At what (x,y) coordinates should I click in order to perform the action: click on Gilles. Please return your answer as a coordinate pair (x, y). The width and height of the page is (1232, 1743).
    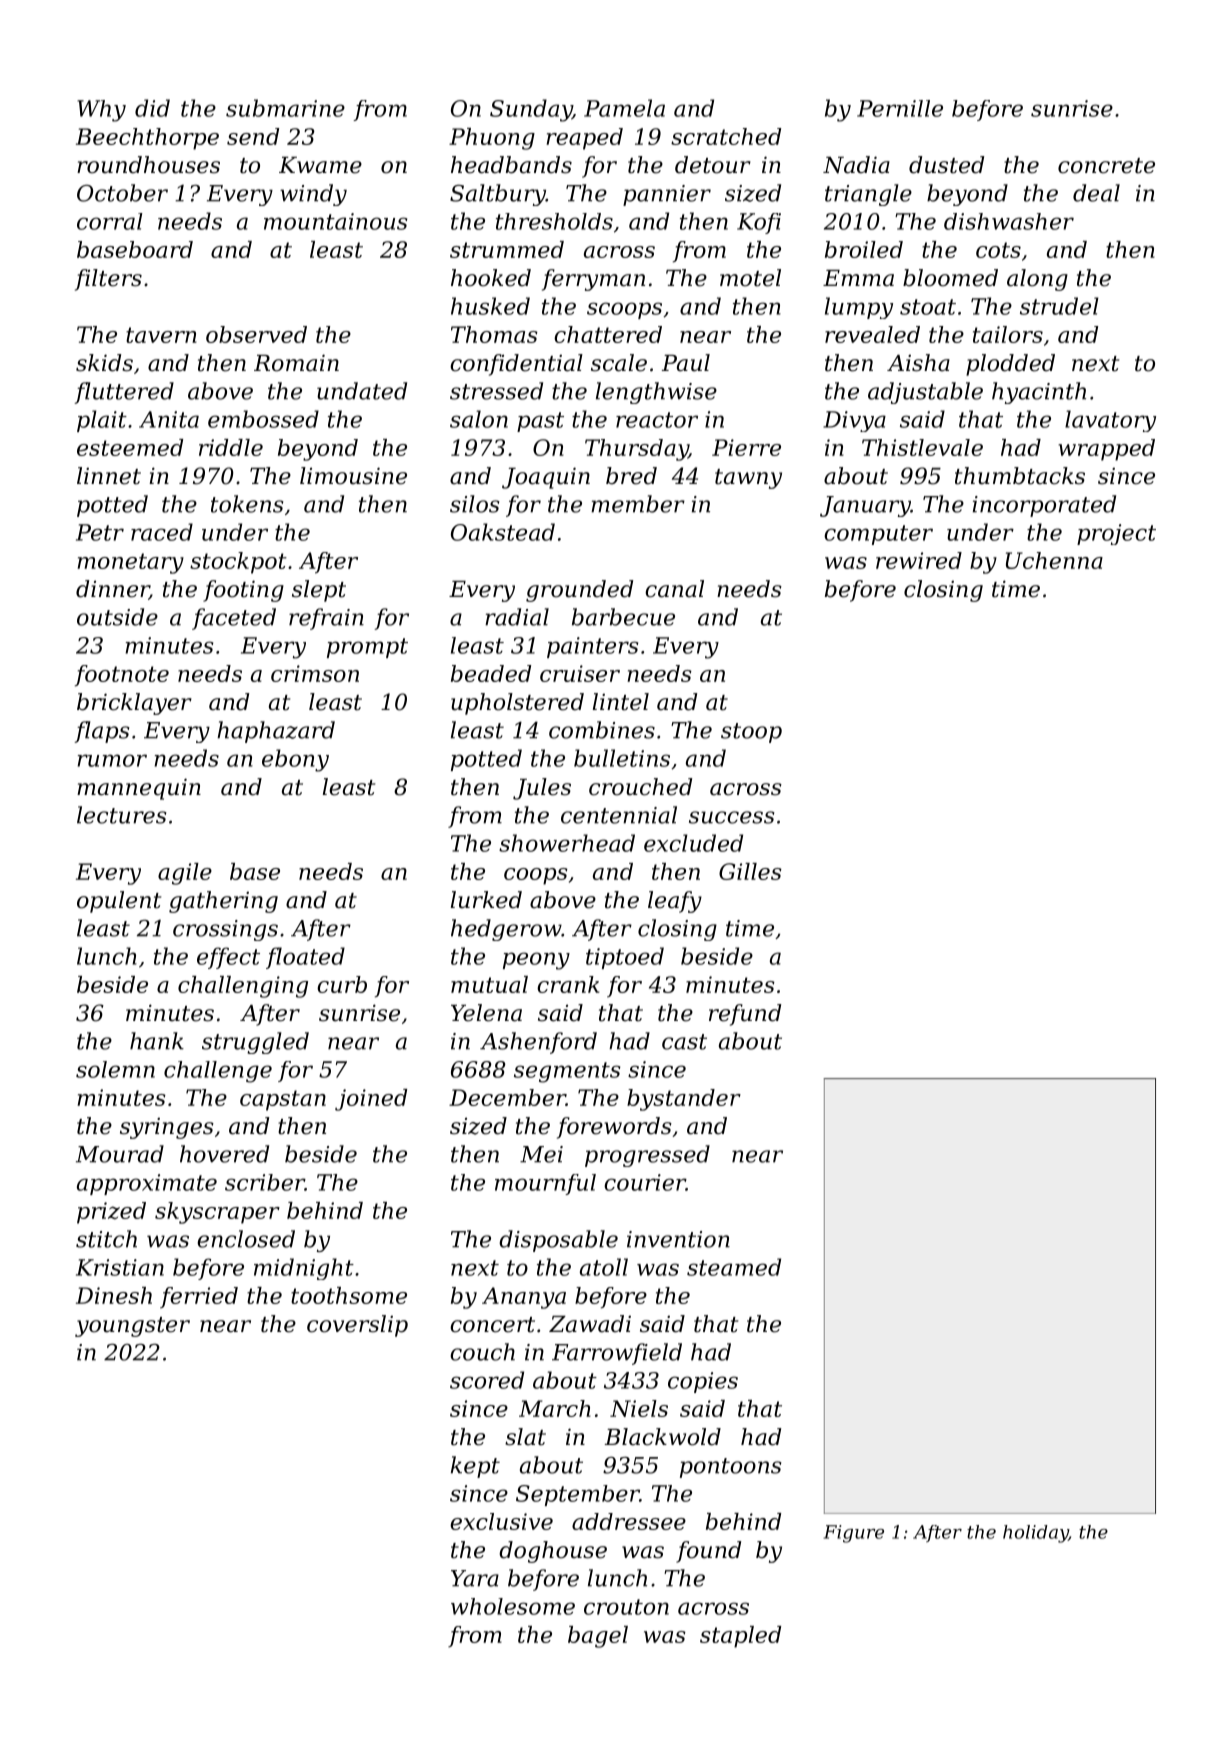
    Looking at the image, I should click on (750, 871).
